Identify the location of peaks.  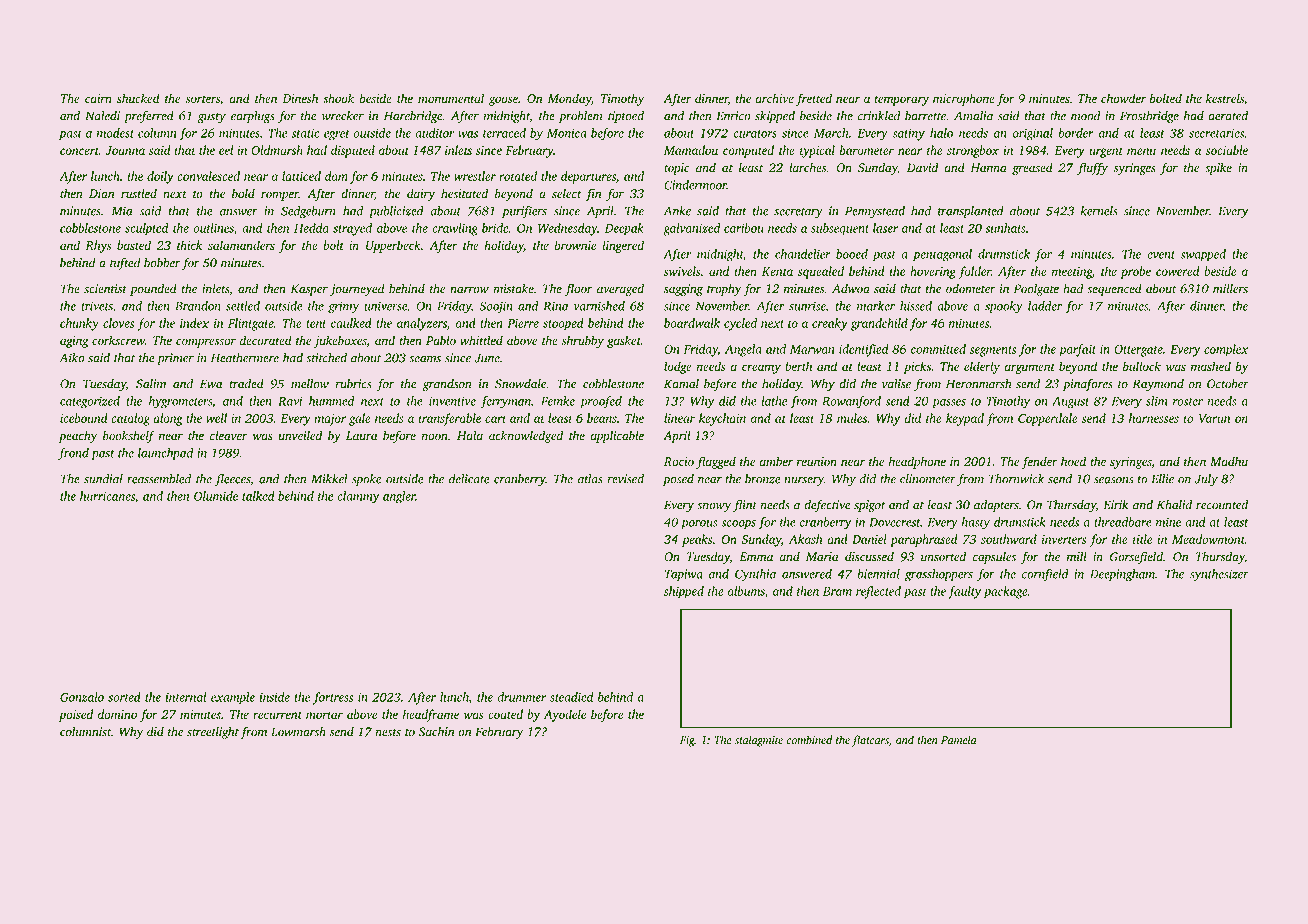
(697, 540).
